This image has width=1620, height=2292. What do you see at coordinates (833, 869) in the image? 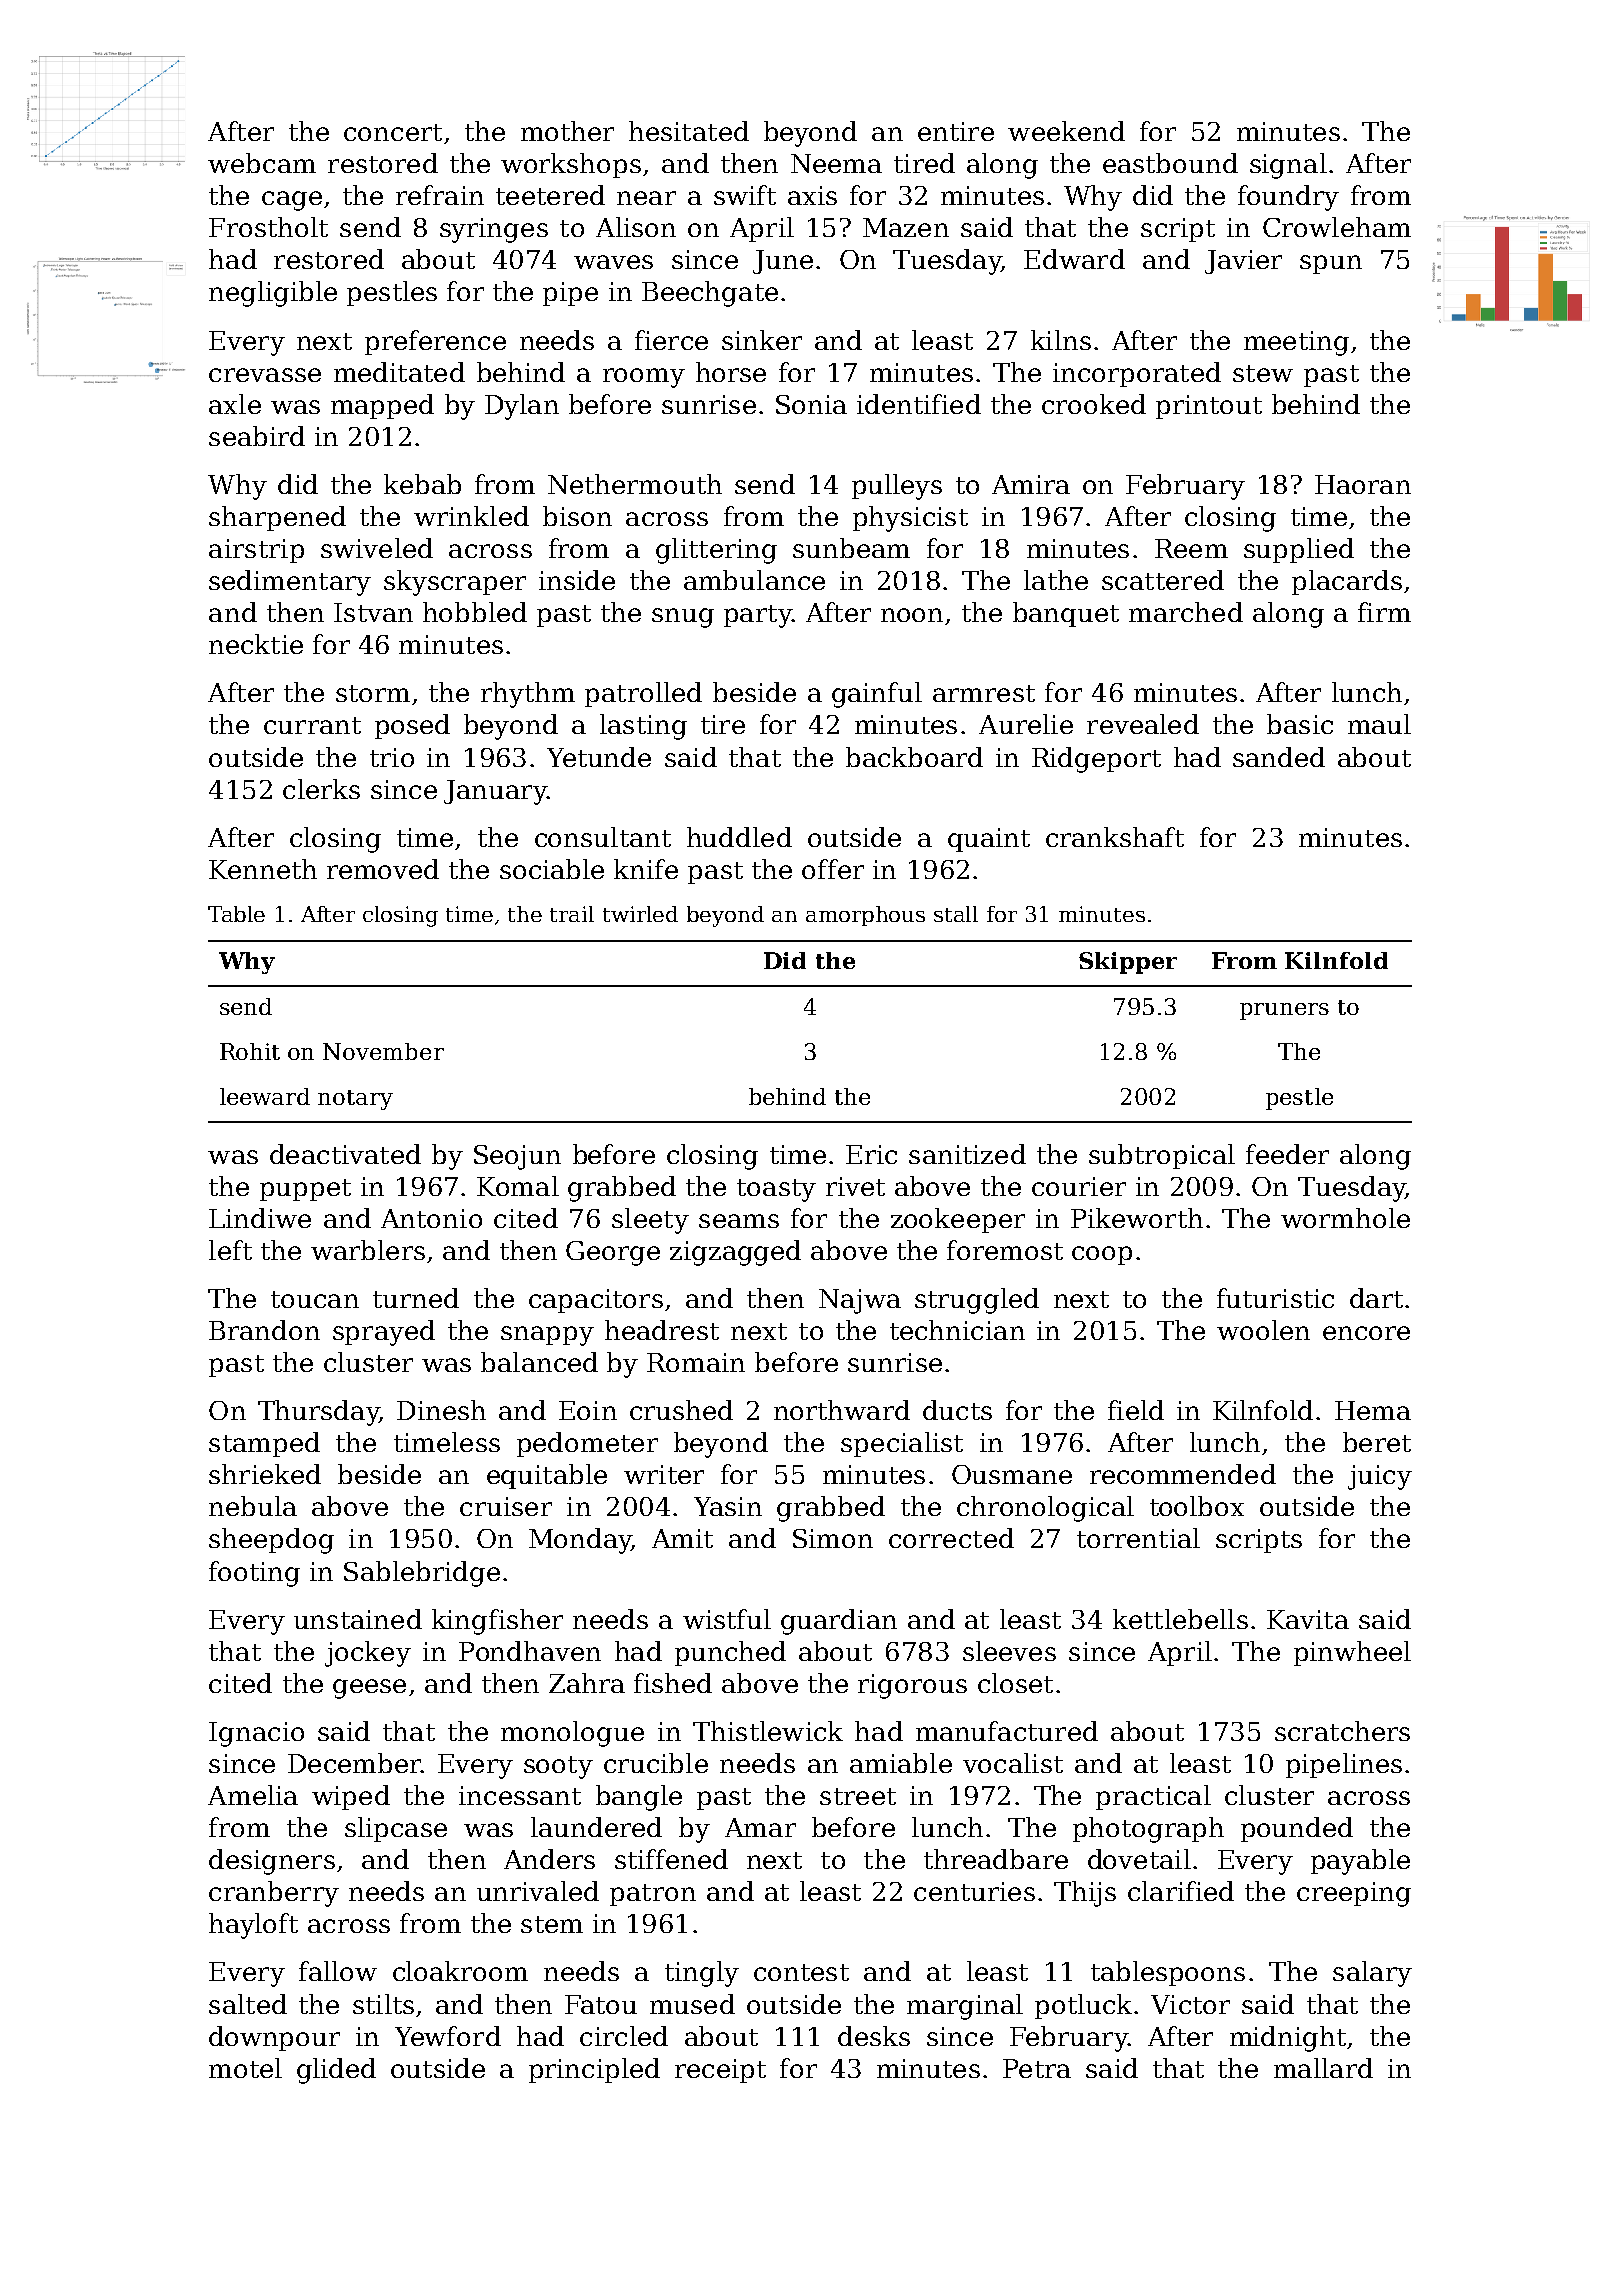
I see `offer` at bounding box center [833, 869].
